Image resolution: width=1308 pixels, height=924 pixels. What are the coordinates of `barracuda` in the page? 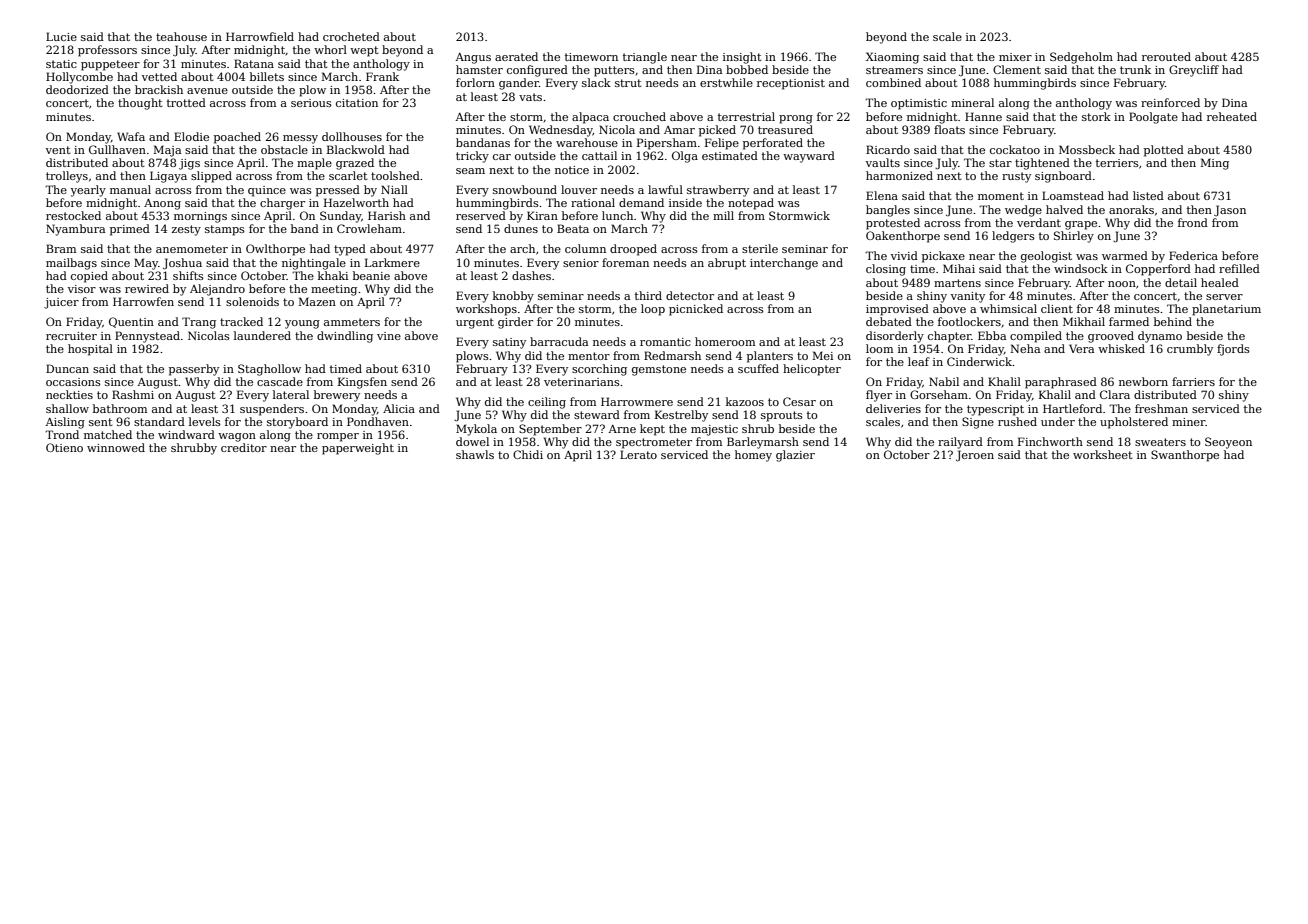 It's located at (559, 341).
